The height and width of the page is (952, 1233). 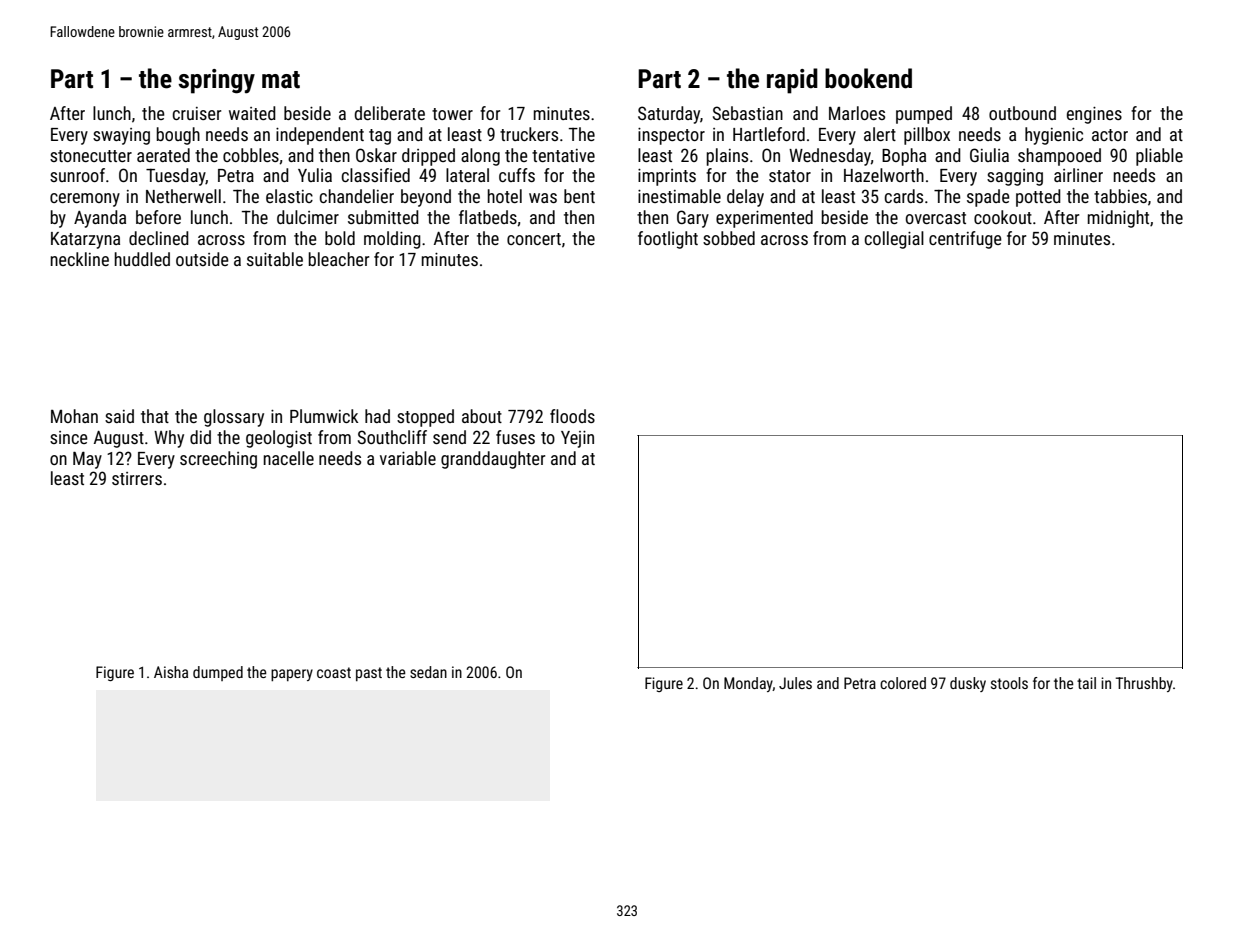 I want to click on sobbed, so click(x=729, y=238).
